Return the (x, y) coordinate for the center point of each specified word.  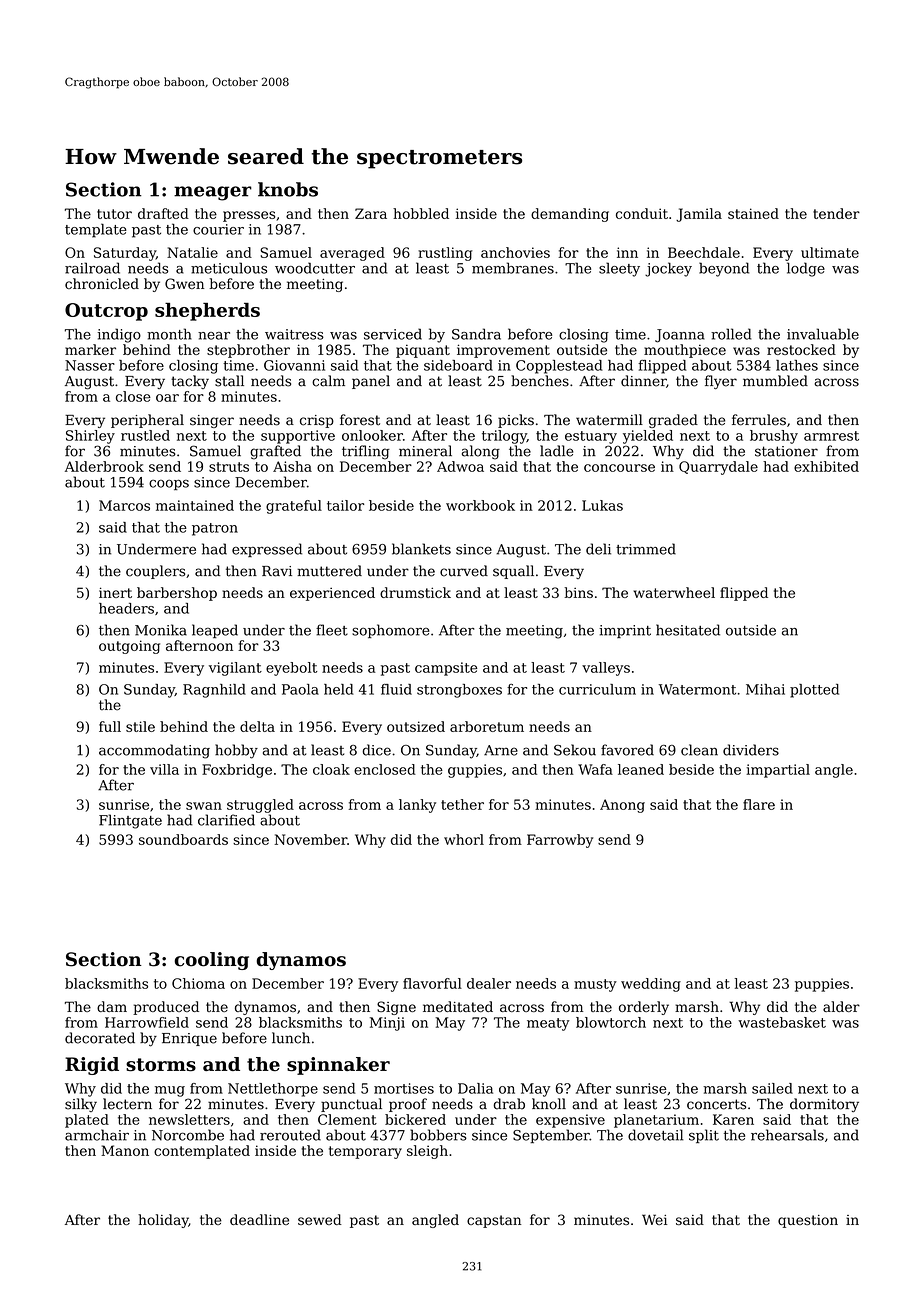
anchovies (515, 252)
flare (759, 804)
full (110, 726)
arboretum (487, 726)
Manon (125, 1150)
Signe (396, 1008)
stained (753, 213)
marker (90, 349)
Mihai (765, 689)
